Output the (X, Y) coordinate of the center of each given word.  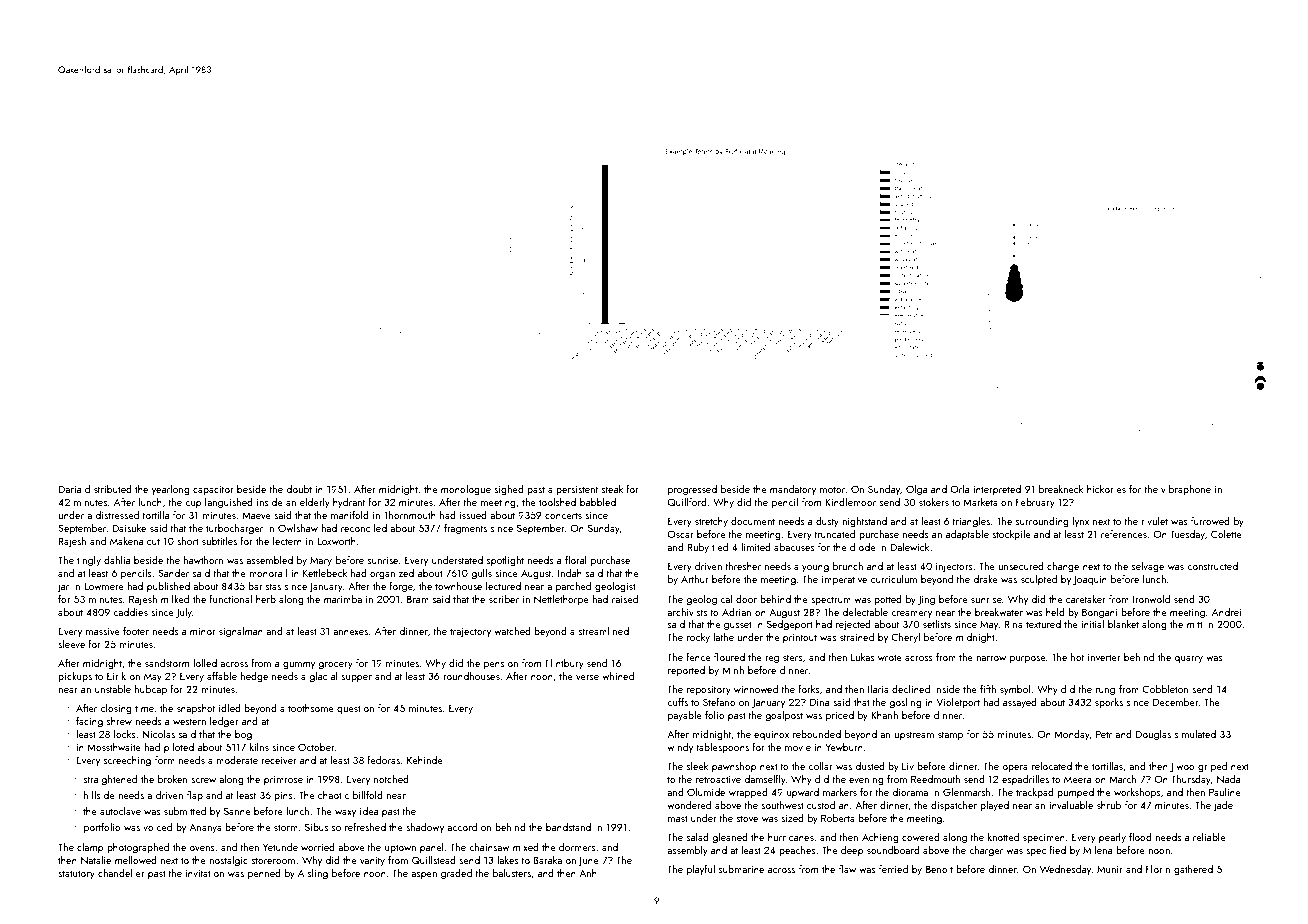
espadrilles (1025, 780)
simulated (1195, 734)
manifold (350, 515)
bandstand (568, 827)
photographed (138, 848)
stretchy (711, 522)
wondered (689, 805)
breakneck (1061, 489)
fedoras (383, 760)
